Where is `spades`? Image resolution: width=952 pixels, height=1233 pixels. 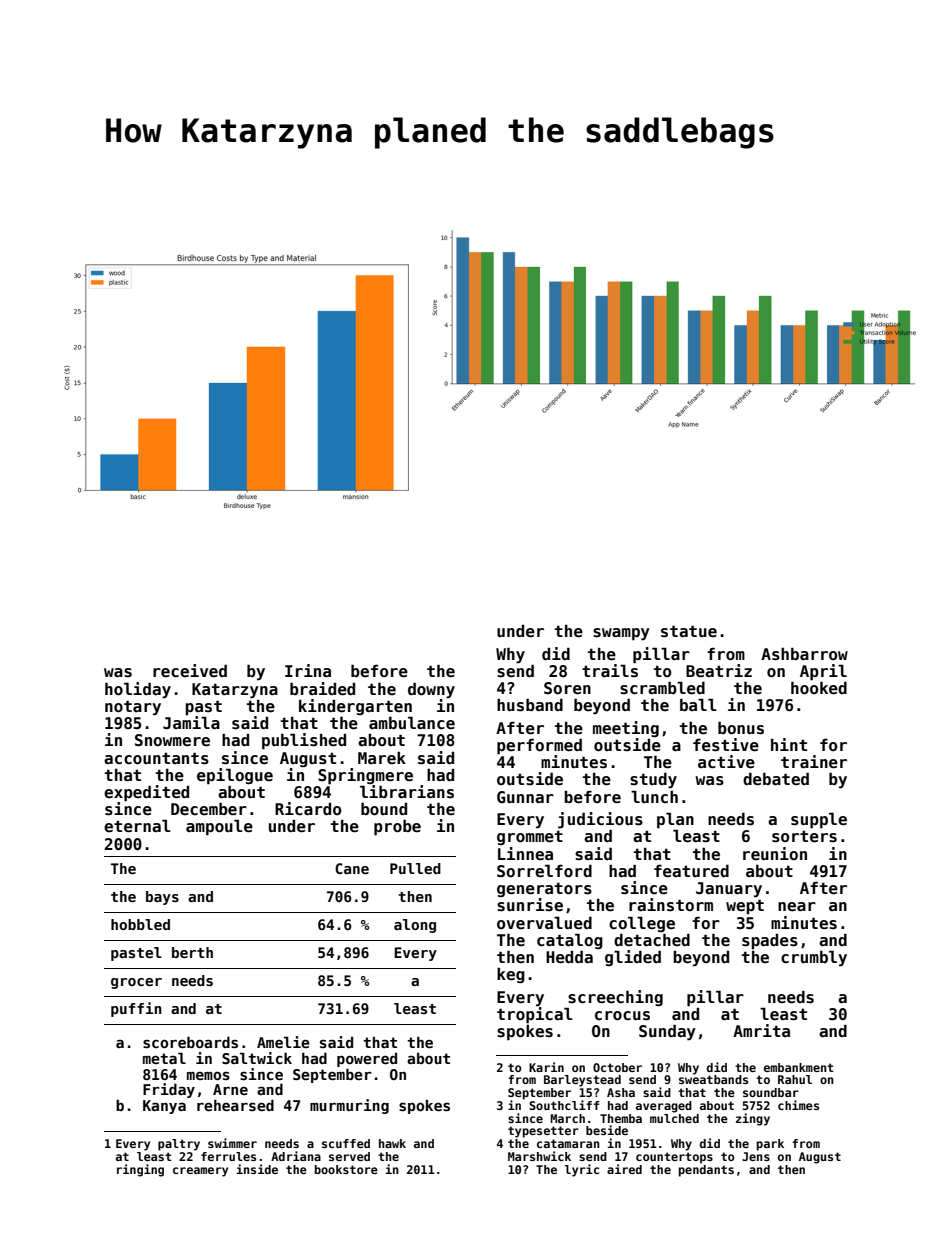 spades is located at coordinates (770, 941).
